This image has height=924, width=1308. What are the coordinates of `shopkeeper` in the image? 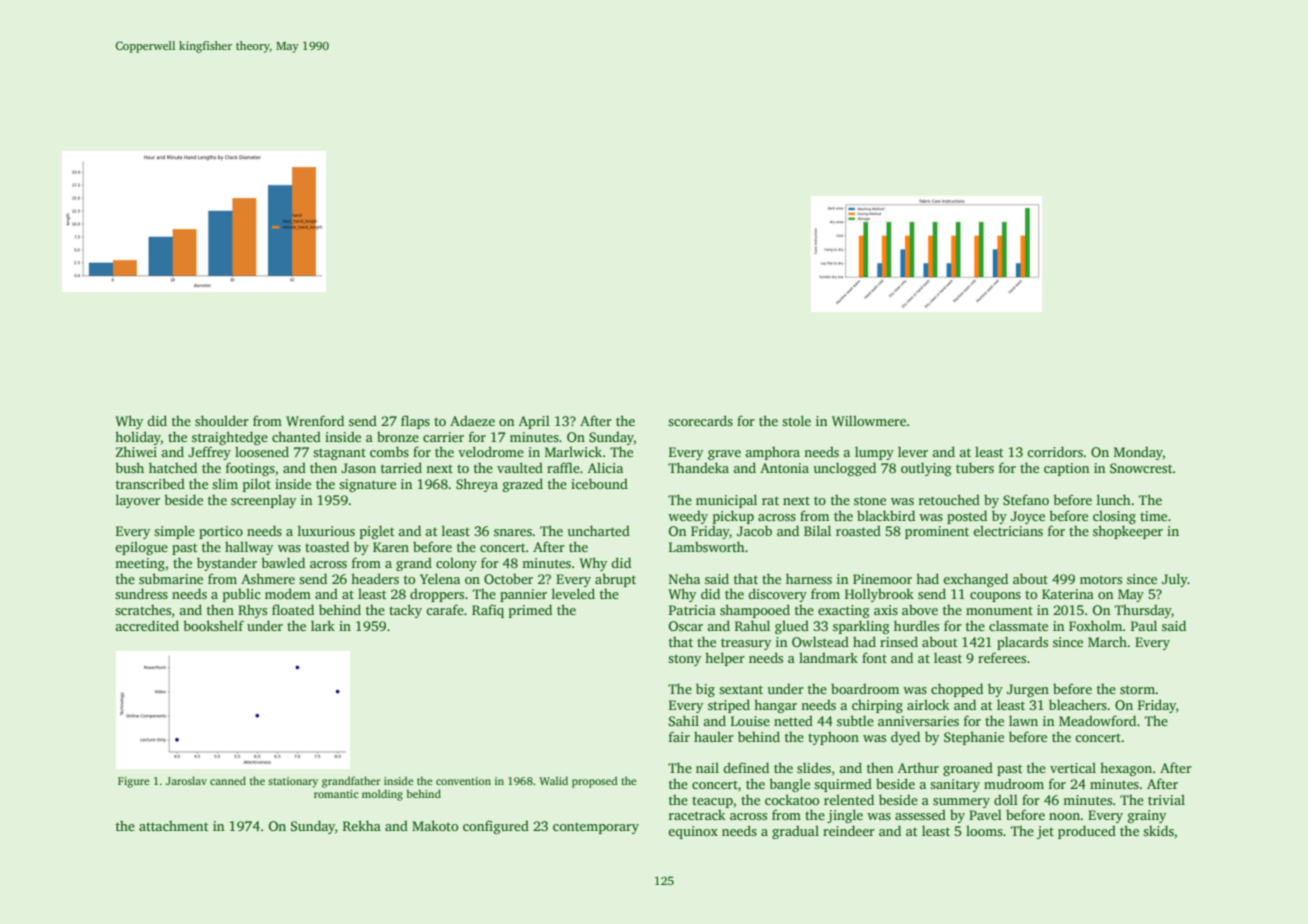 It's located at (1128, 532).
